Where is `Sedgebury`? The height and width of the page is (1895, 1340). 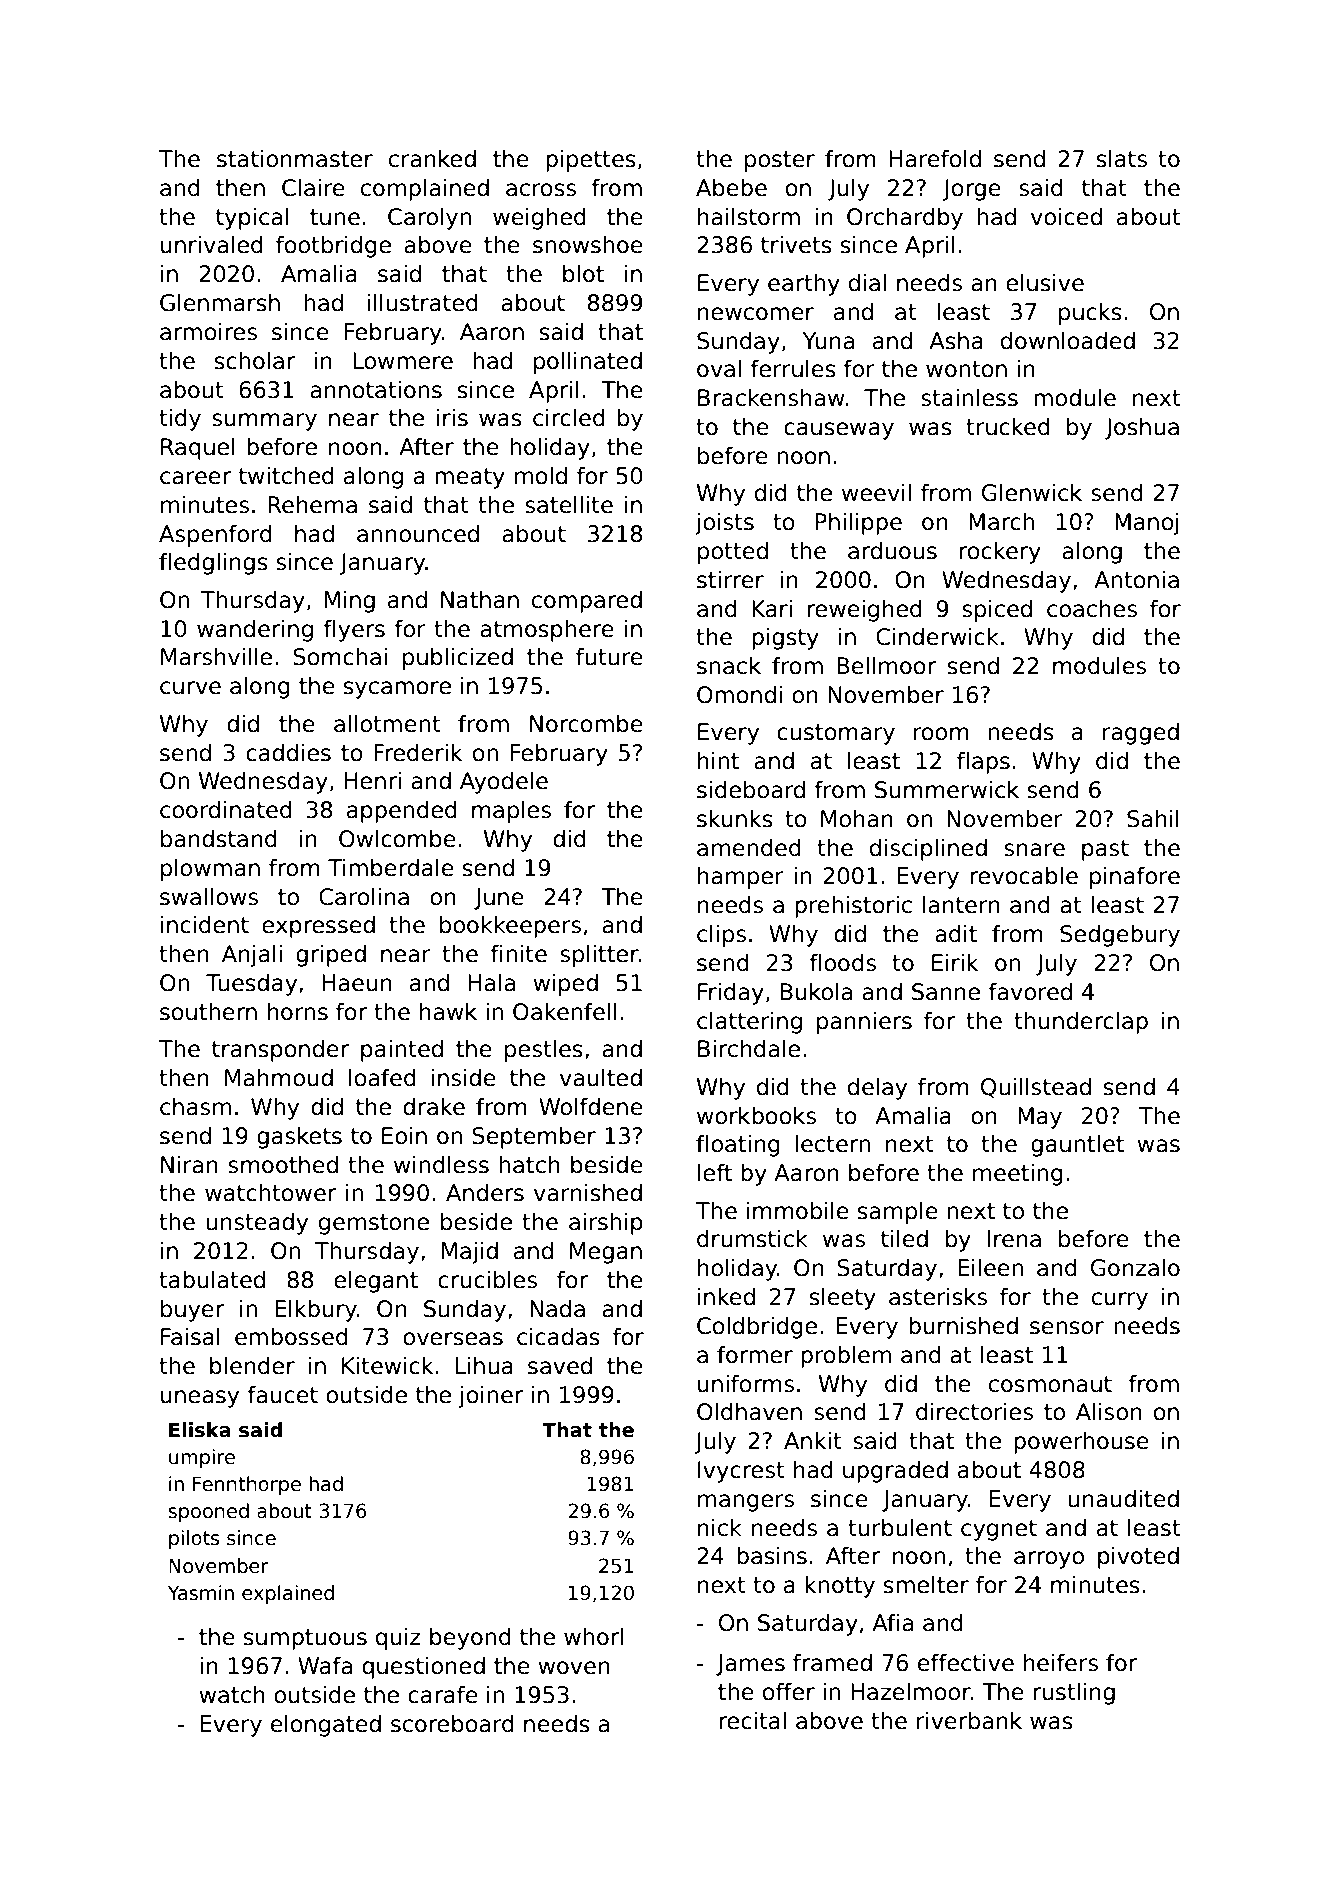 Sedgebury is located at coordinates (1120, 935).
